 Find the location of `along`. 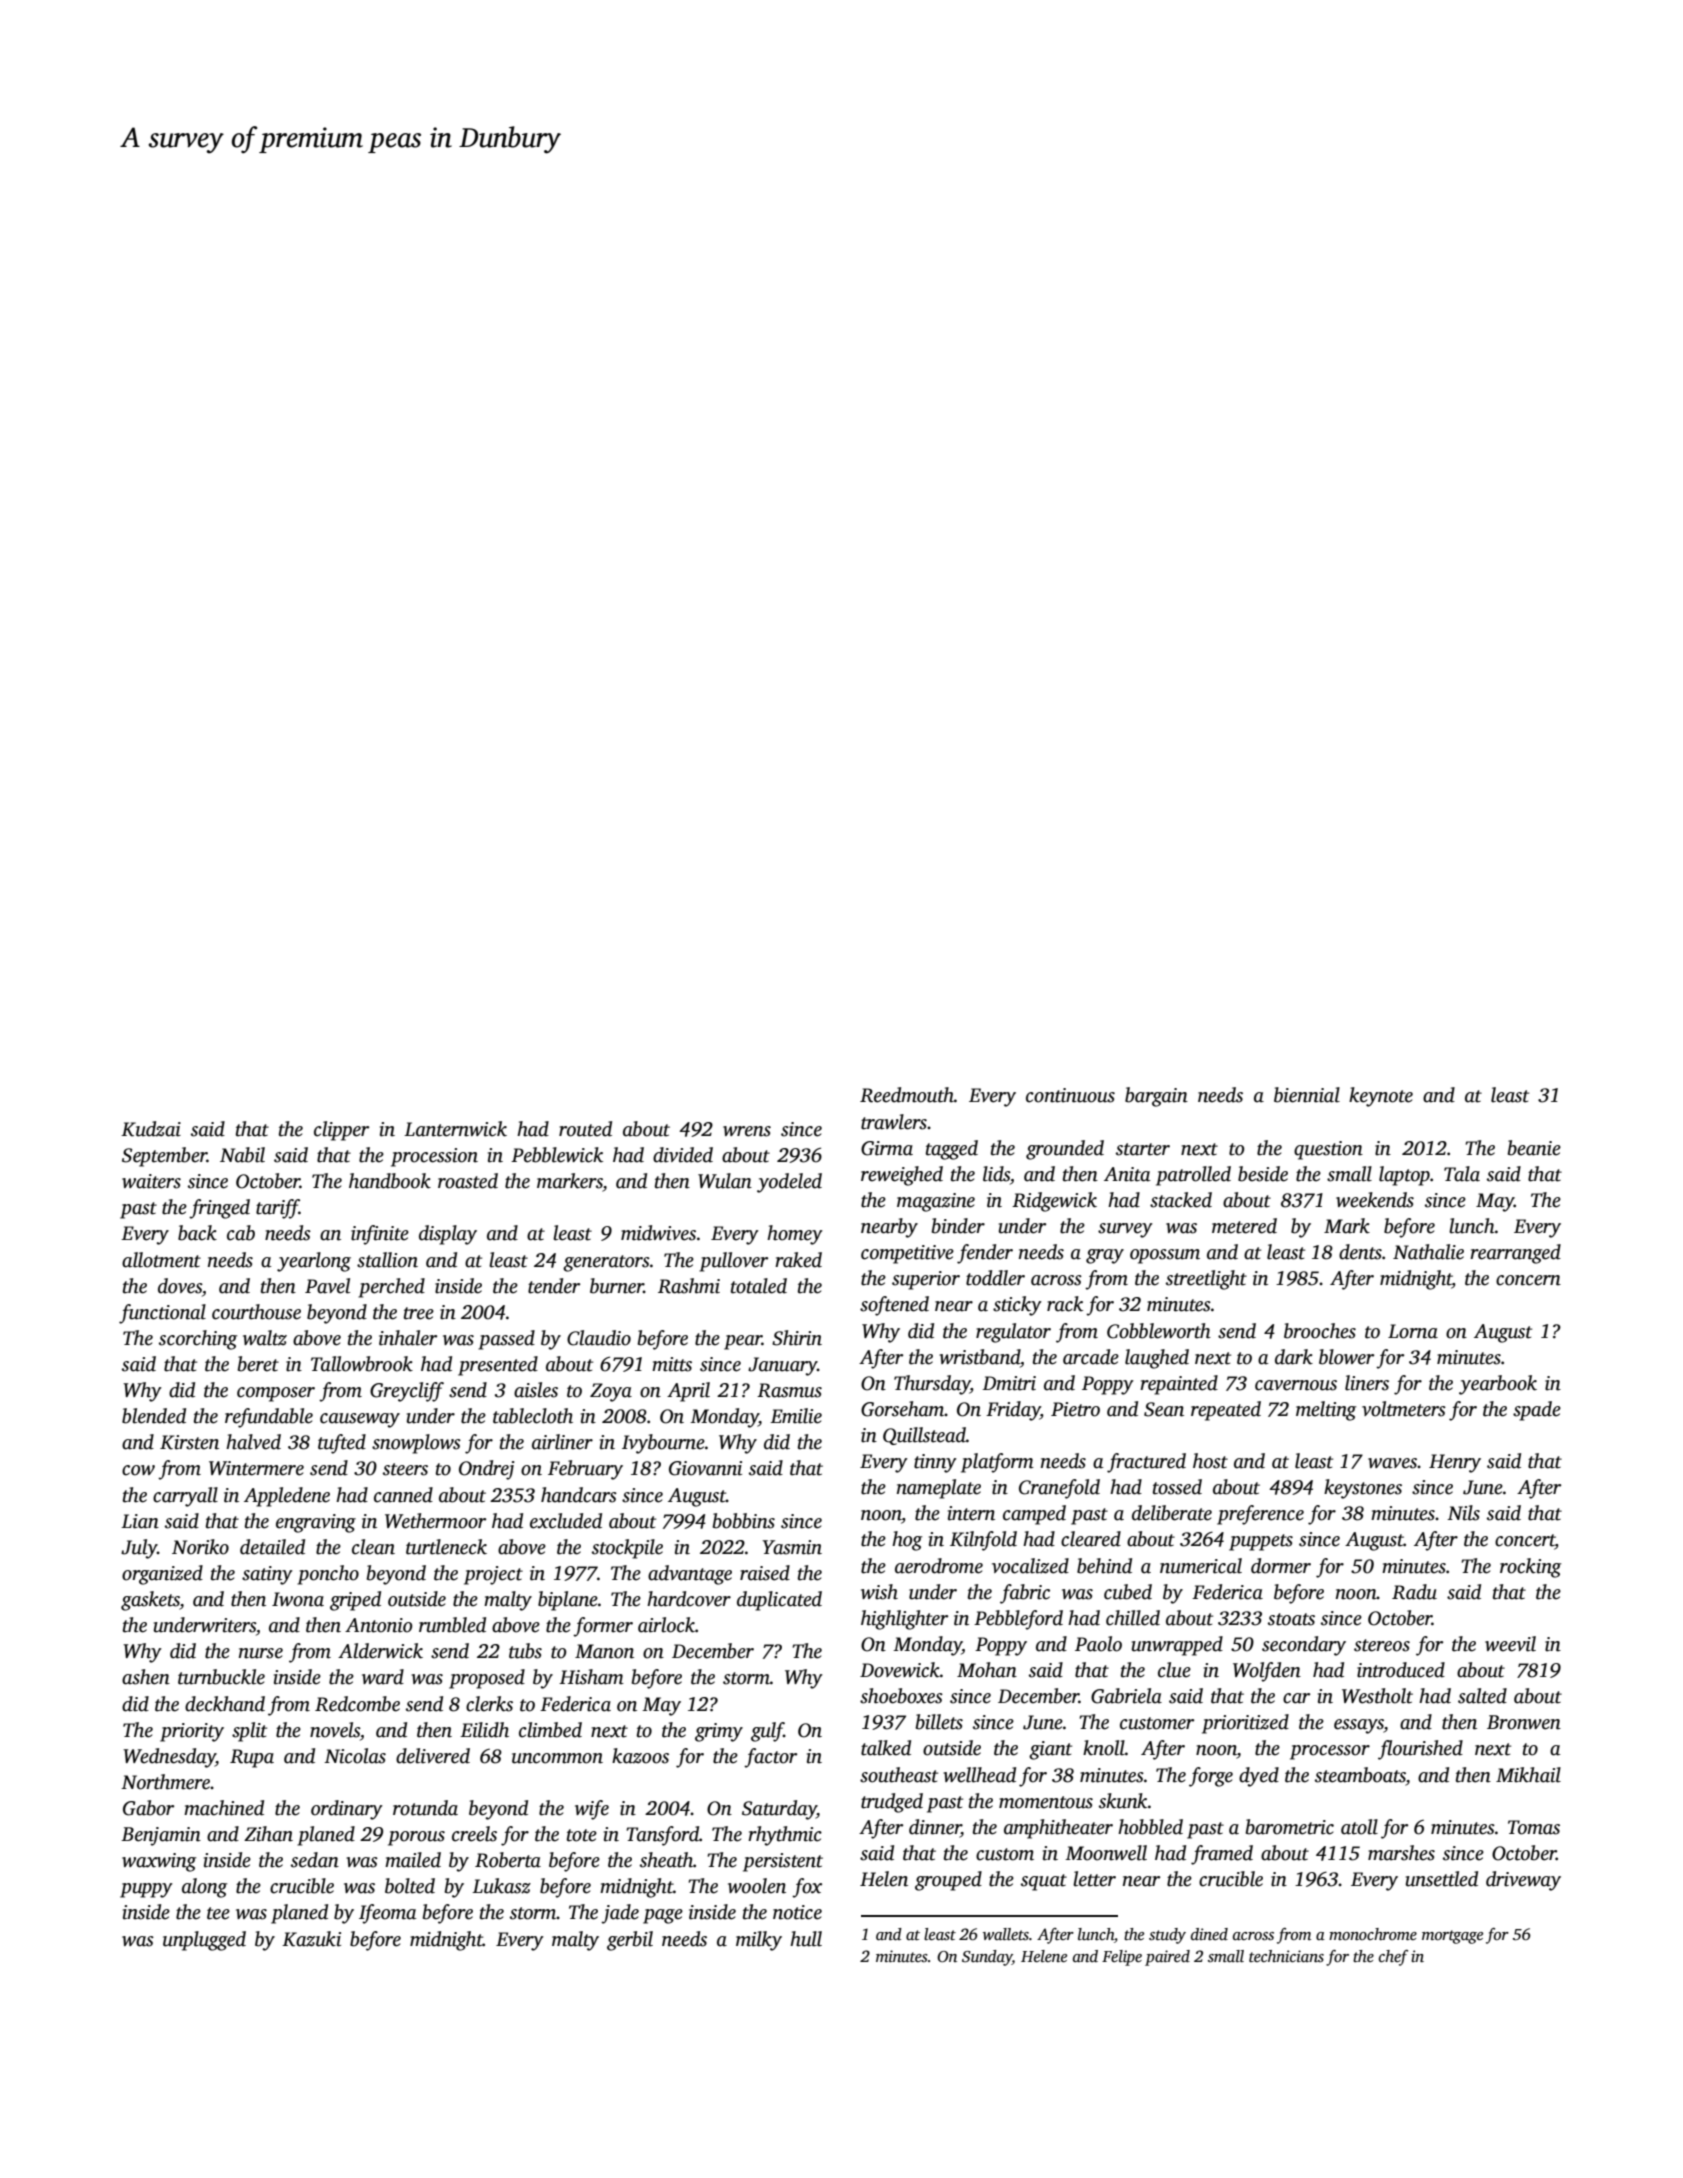

along is located at coordinates (204, 1888).
